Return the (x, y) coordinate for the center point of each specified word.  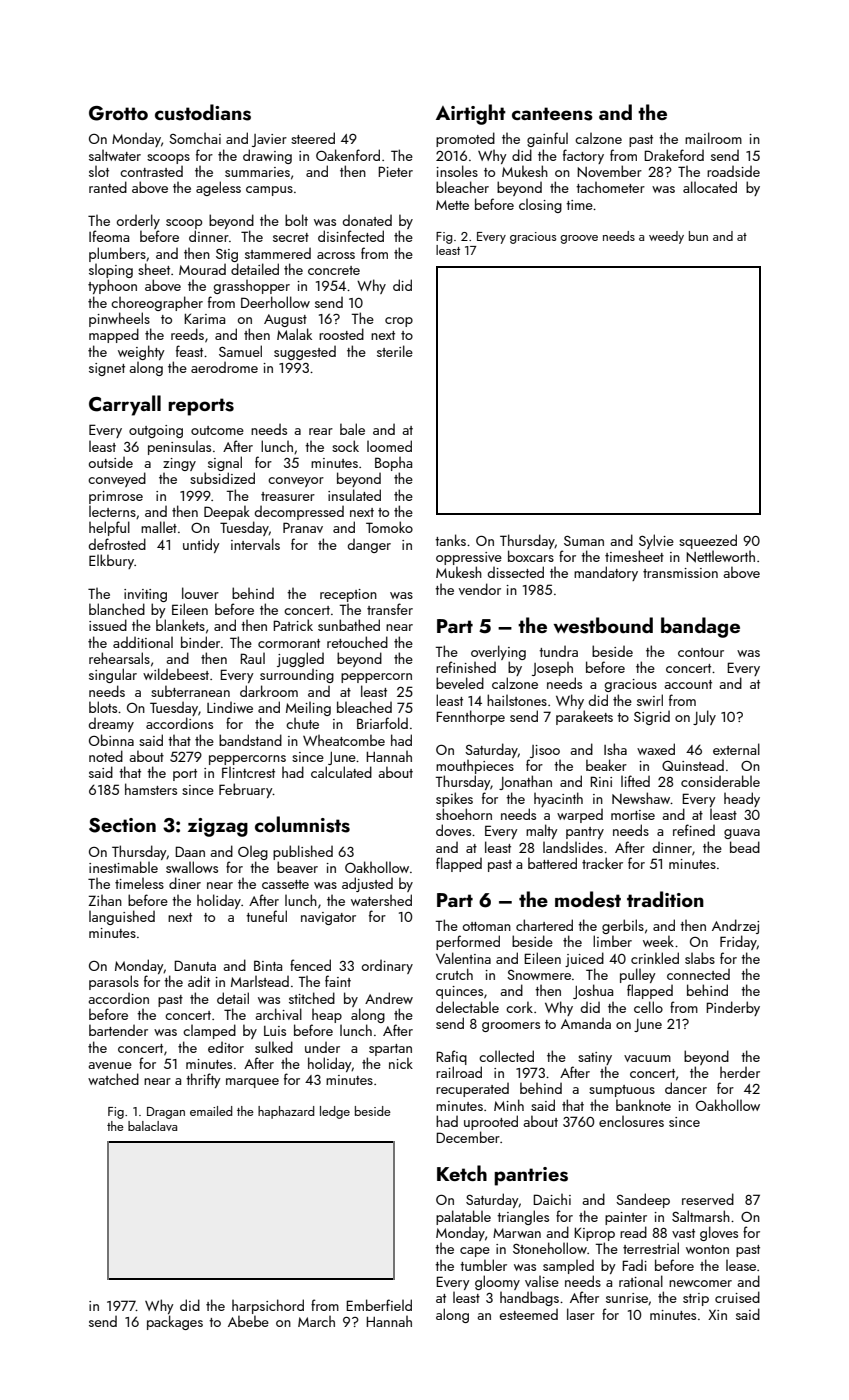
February (246, 790)
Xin (717, 1314)
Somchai (195, 138)
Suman (584, 541)
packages (175, 1322)
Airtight (471, 114)
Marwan (517, 1233)
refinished (466, 667)
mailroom (713, 138)
